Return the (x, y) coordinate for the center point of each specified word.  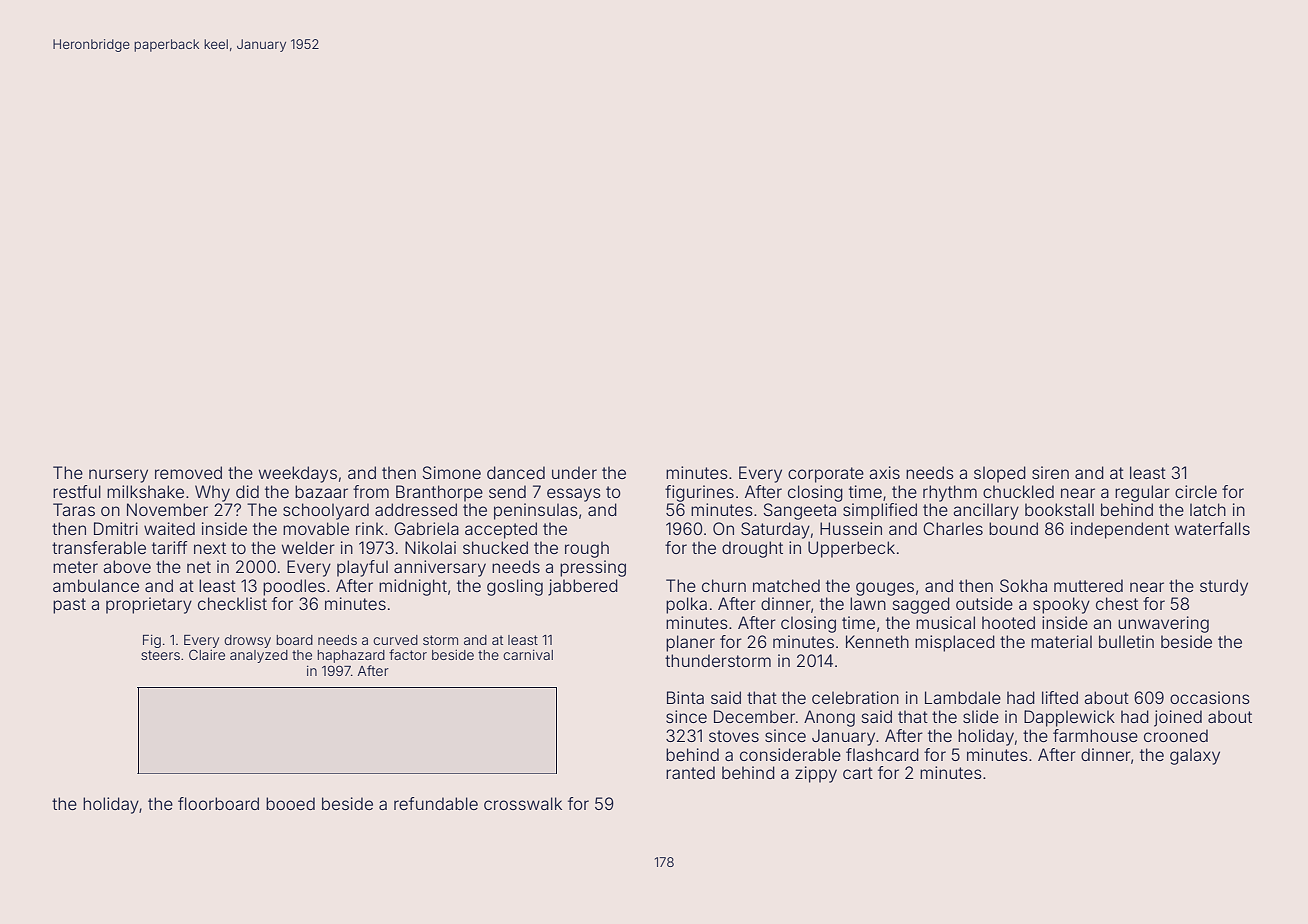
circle (1196, 491)
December (754, 716)
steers (160, 655)
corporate (826, 475)
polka (686, 605)
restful (77, 491)
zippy (816, 774)
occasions (1210, 697)
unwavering (1163, 624)
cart (858, 773)
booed (290, 803)
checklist (232, 603)
